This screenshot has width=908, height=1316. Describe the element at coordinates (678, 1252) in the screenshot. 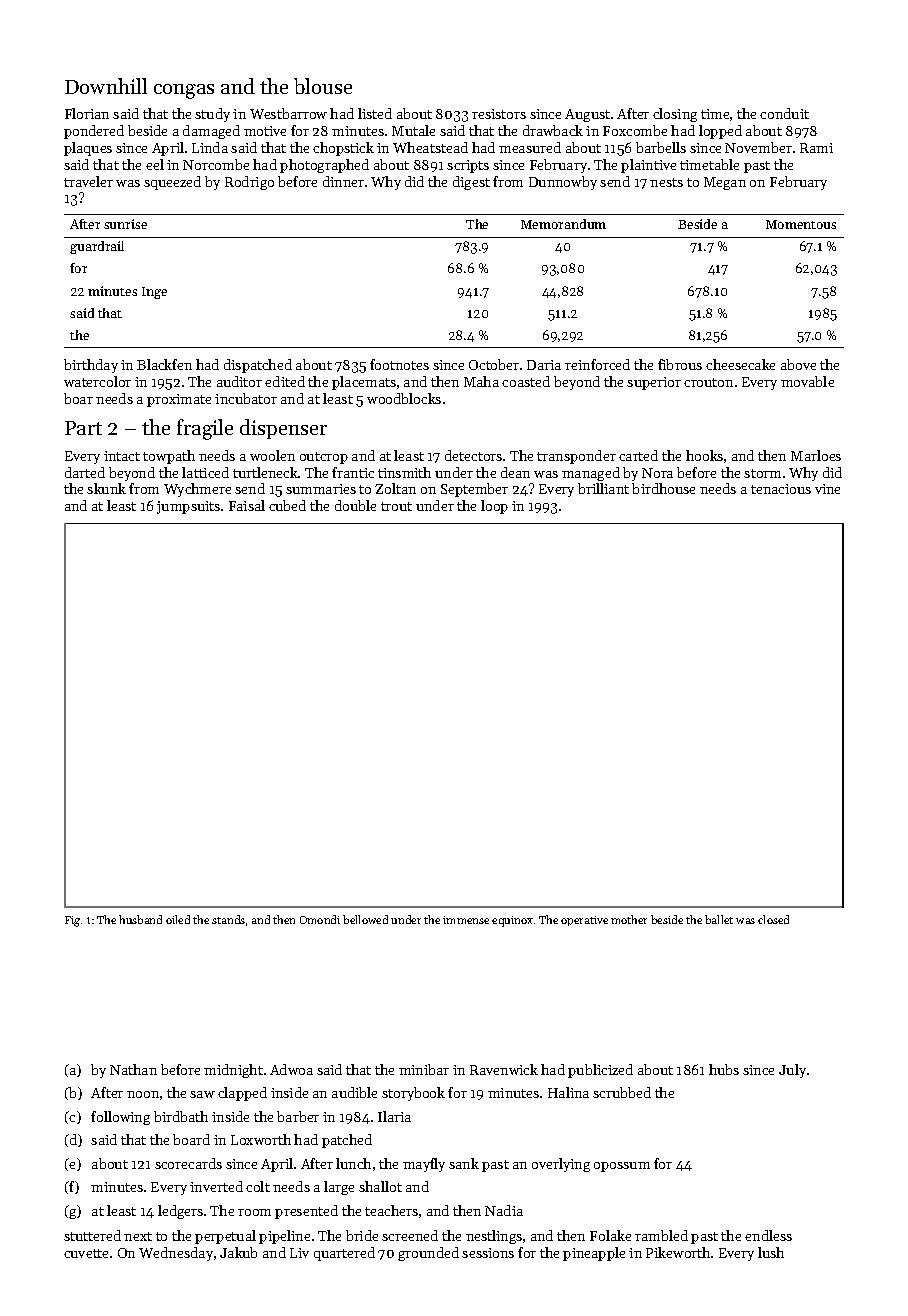

I see `Pikeworth` at that location.
